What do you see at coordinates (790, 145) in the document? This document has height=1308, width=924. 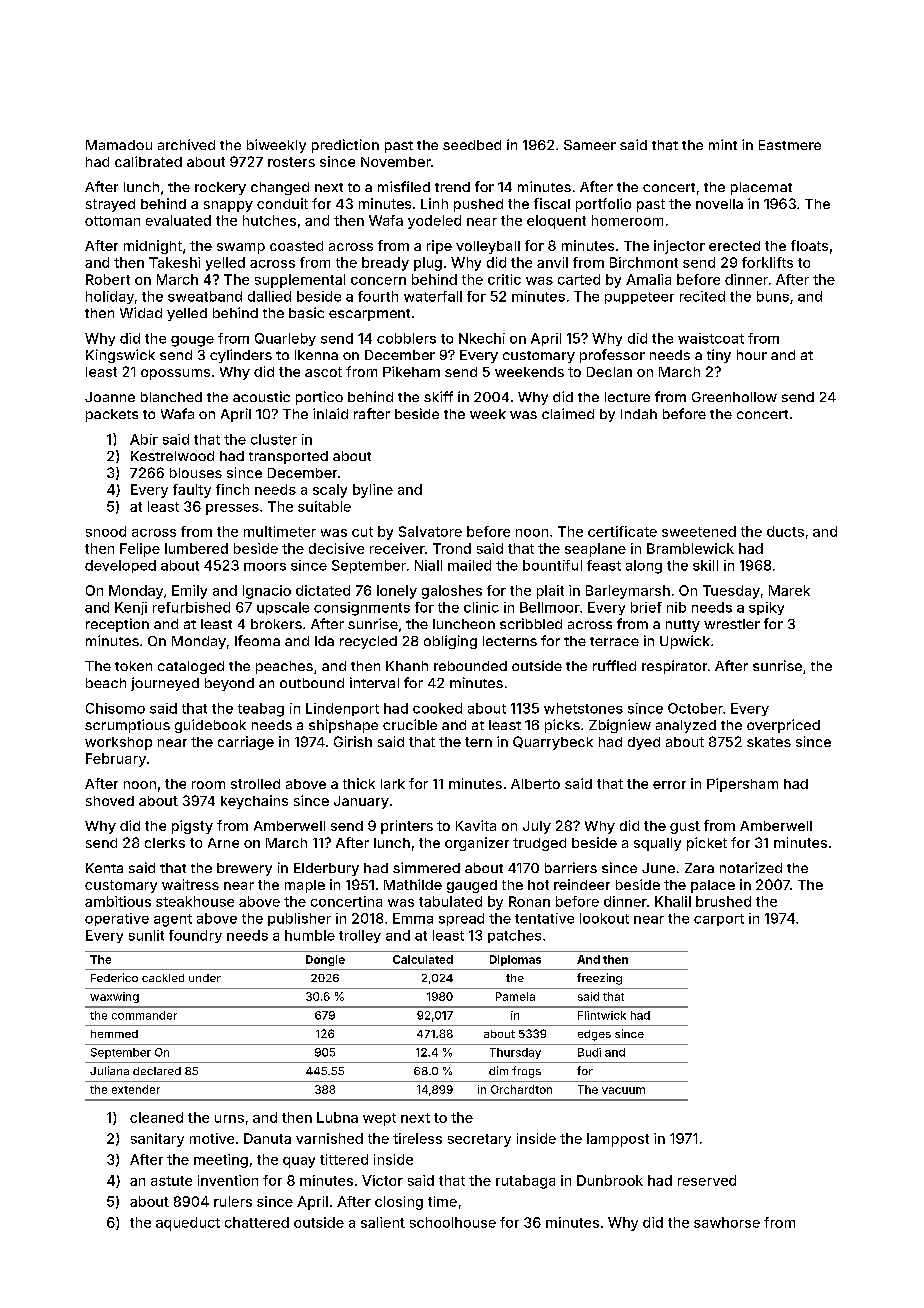 I see `Eastmere` at bounding box center [790, 145].
